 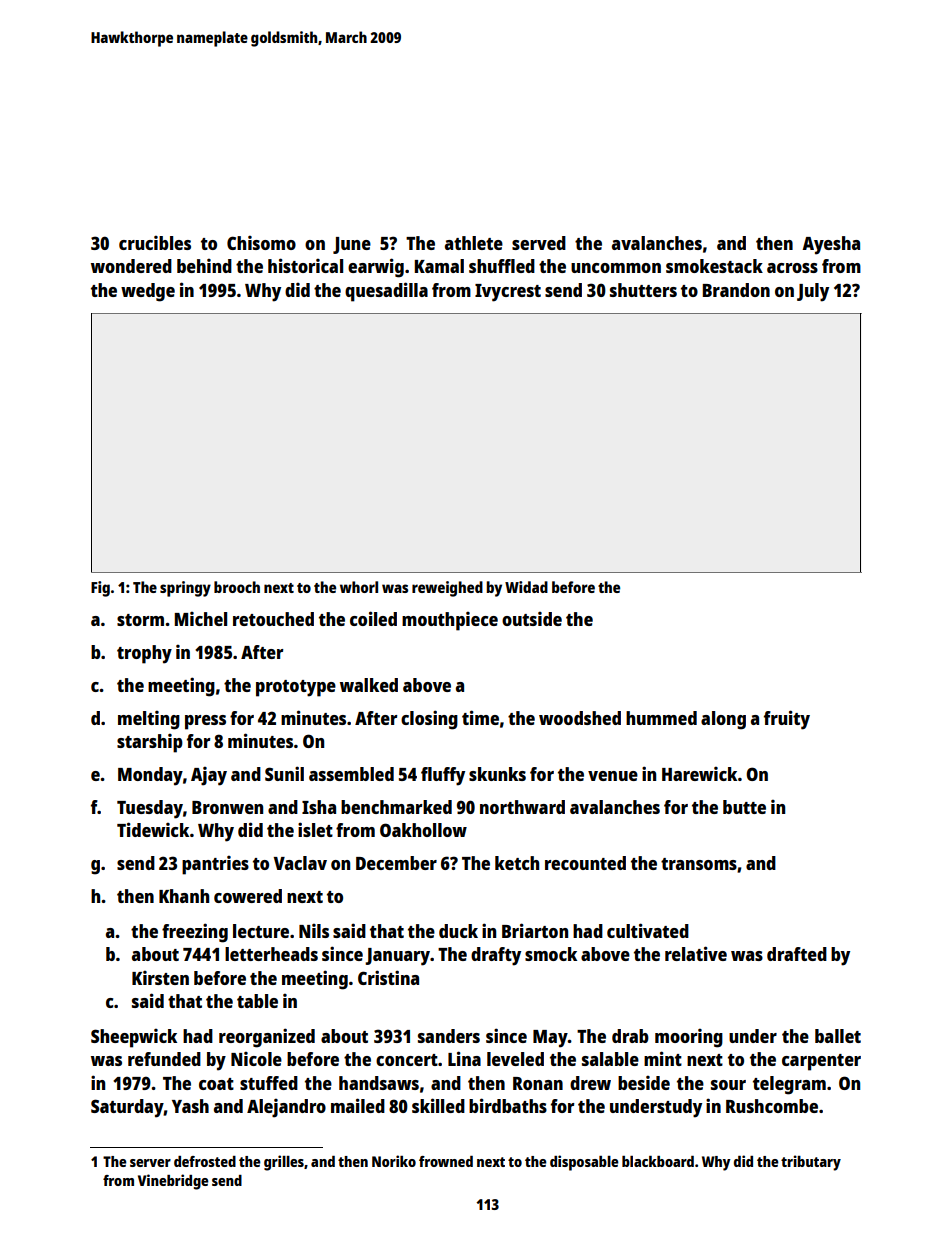 I want to click on tributary, so click(x=811, y=1163).
